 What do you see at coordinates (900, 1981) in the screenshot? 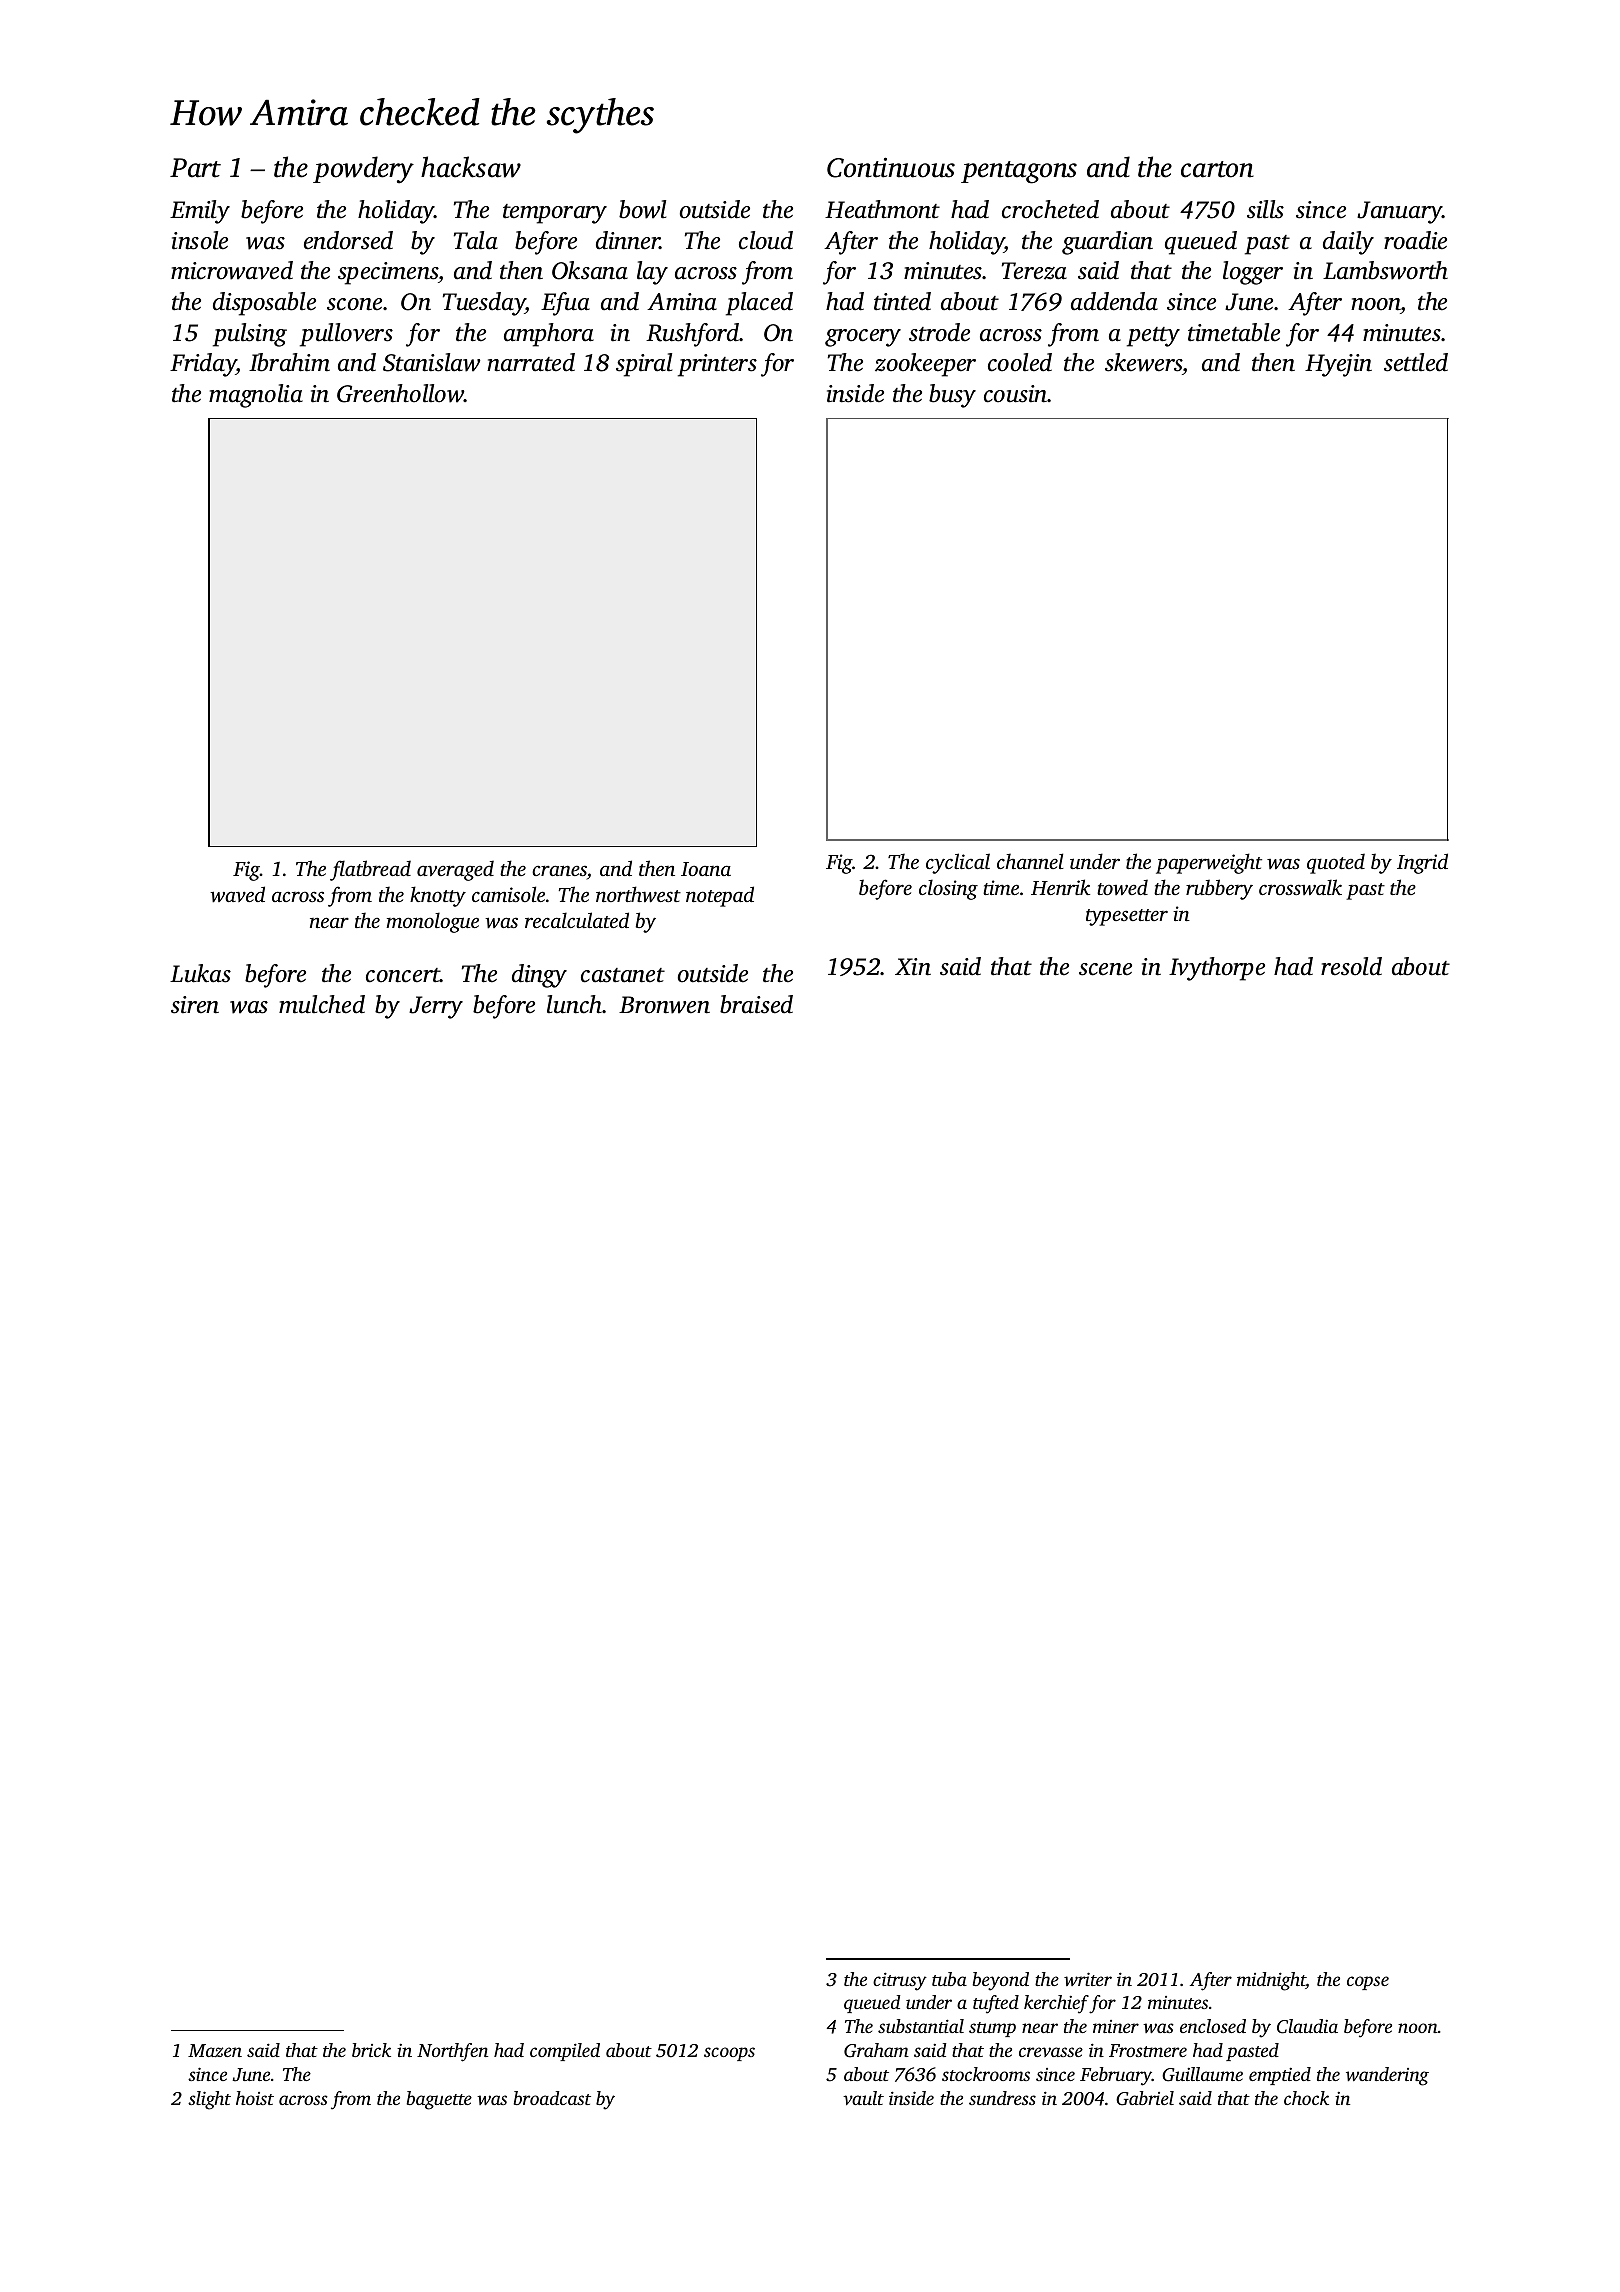
I see `citrusy` at bounding box center [900, 1981].
